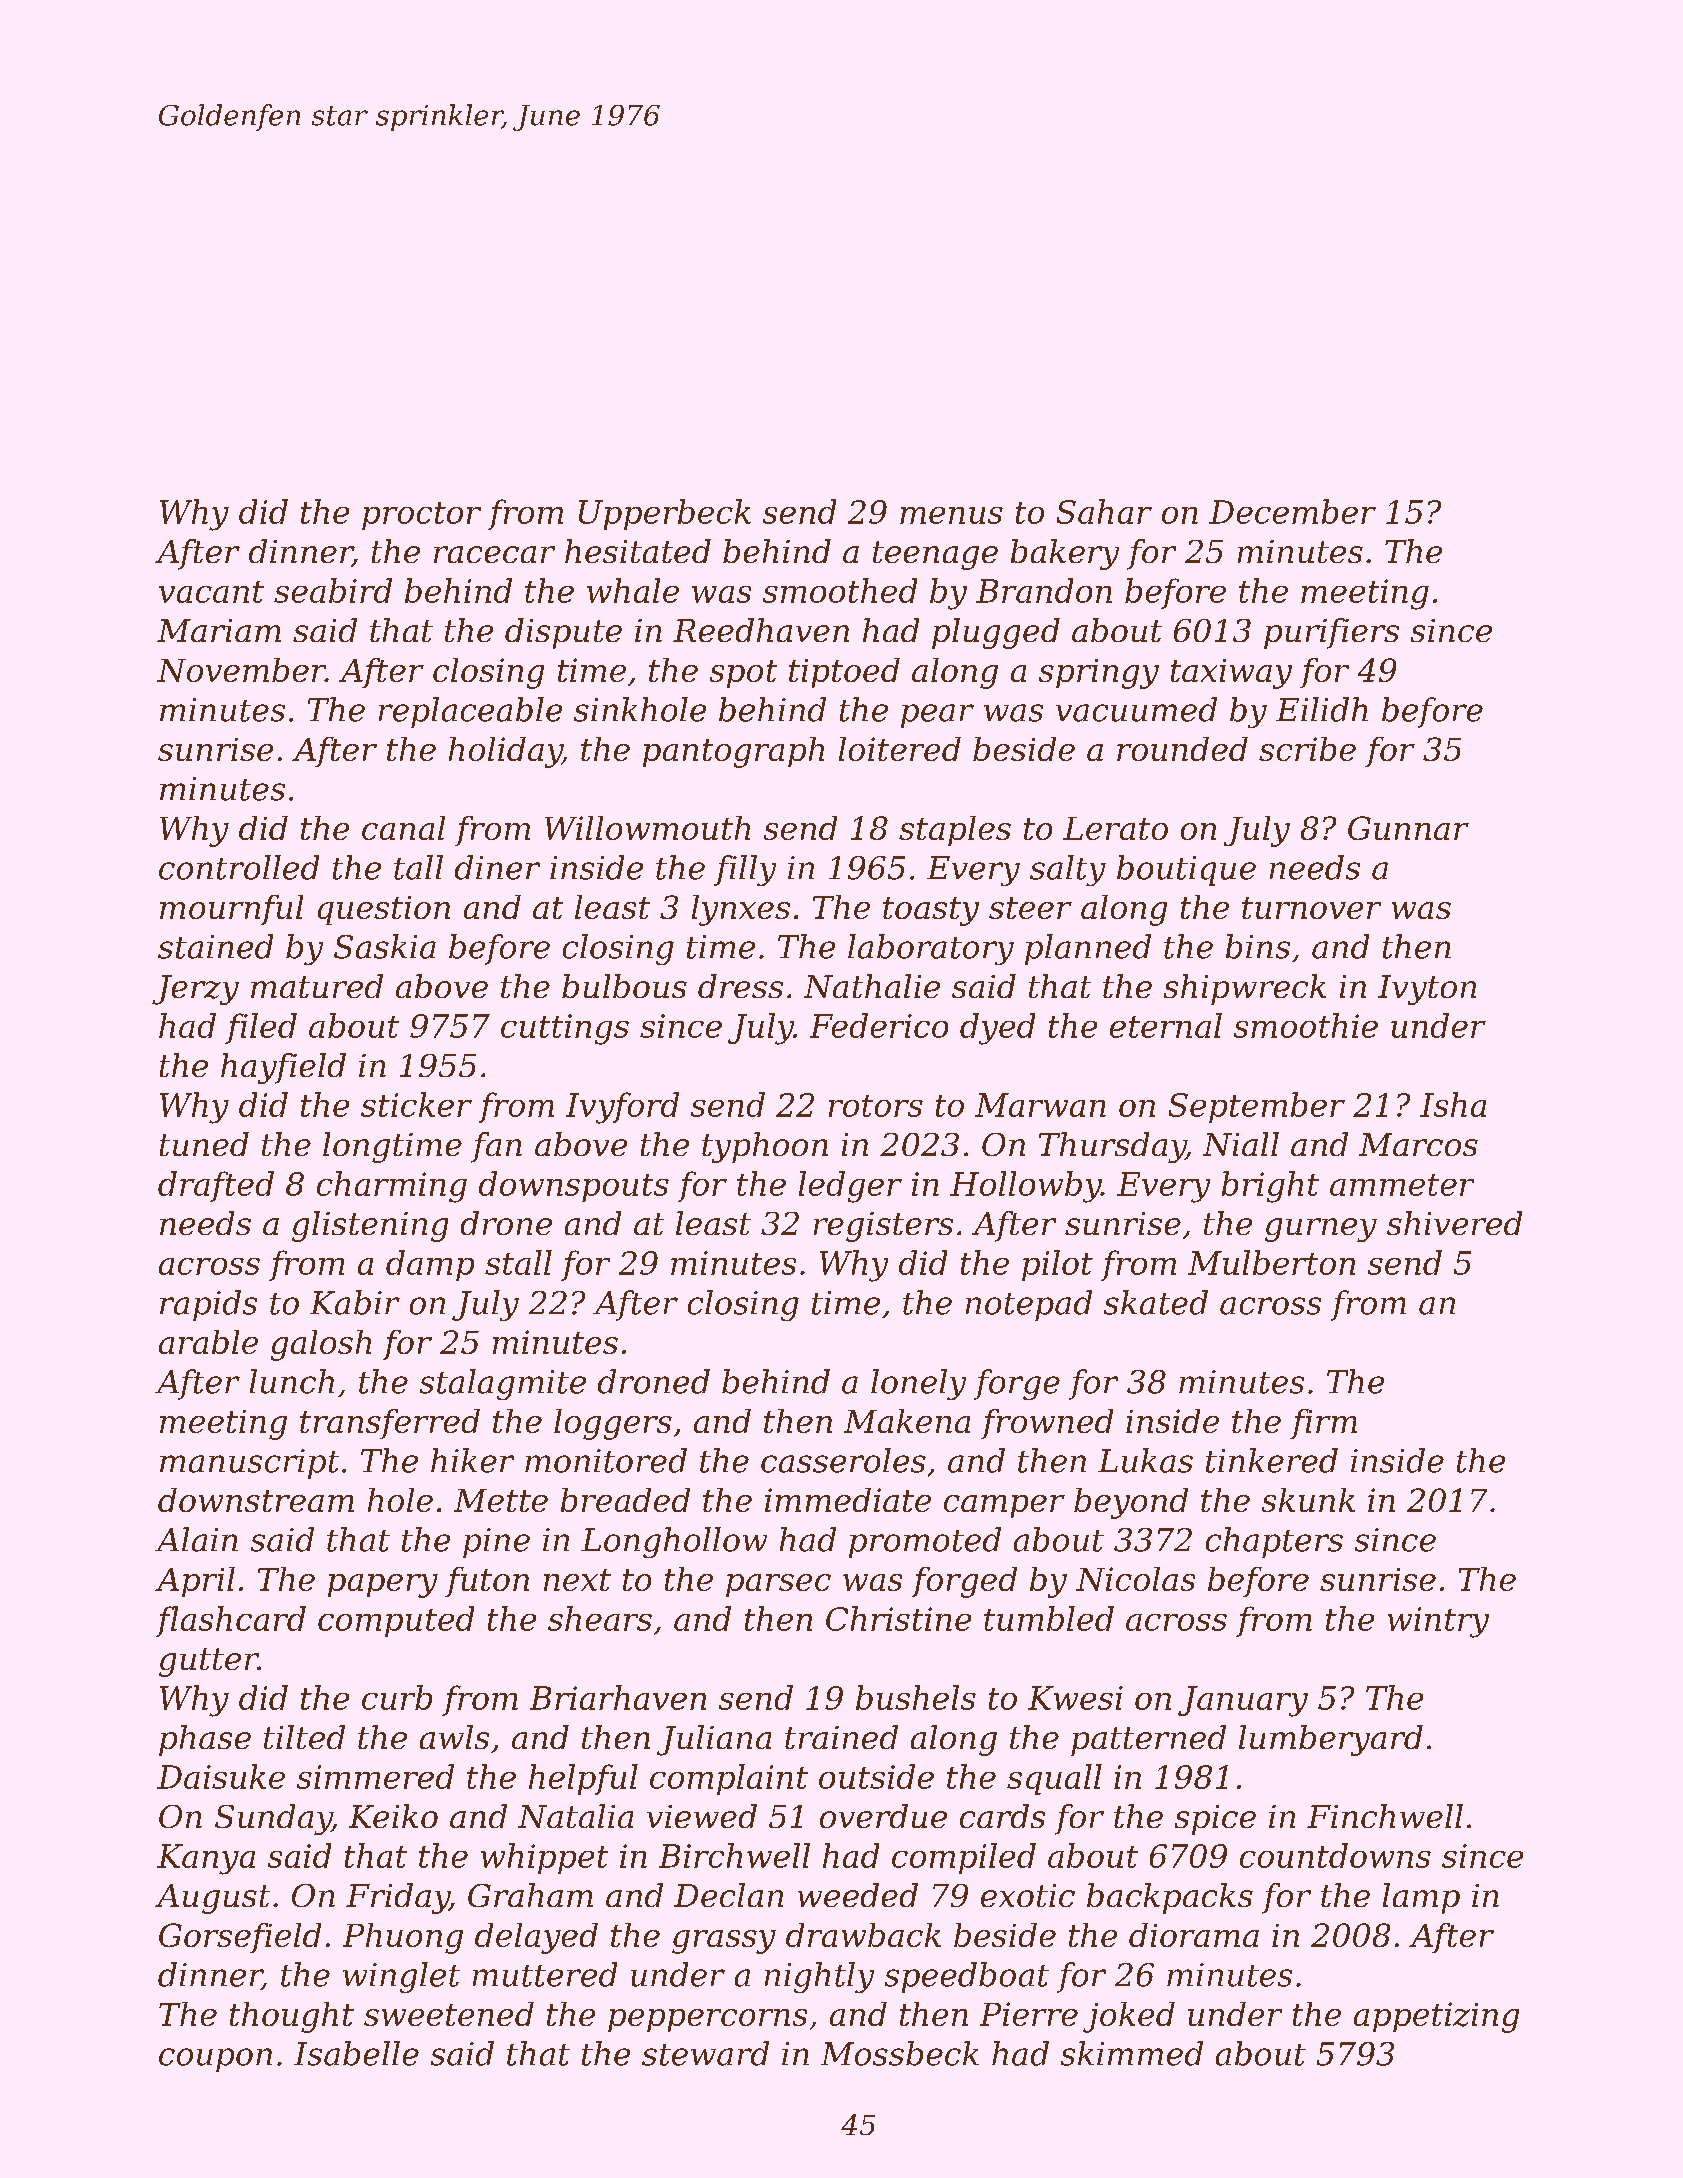  Describe the element at coordinates (1408, 828) in the screenshot. I see `Gunnar` at that location.
